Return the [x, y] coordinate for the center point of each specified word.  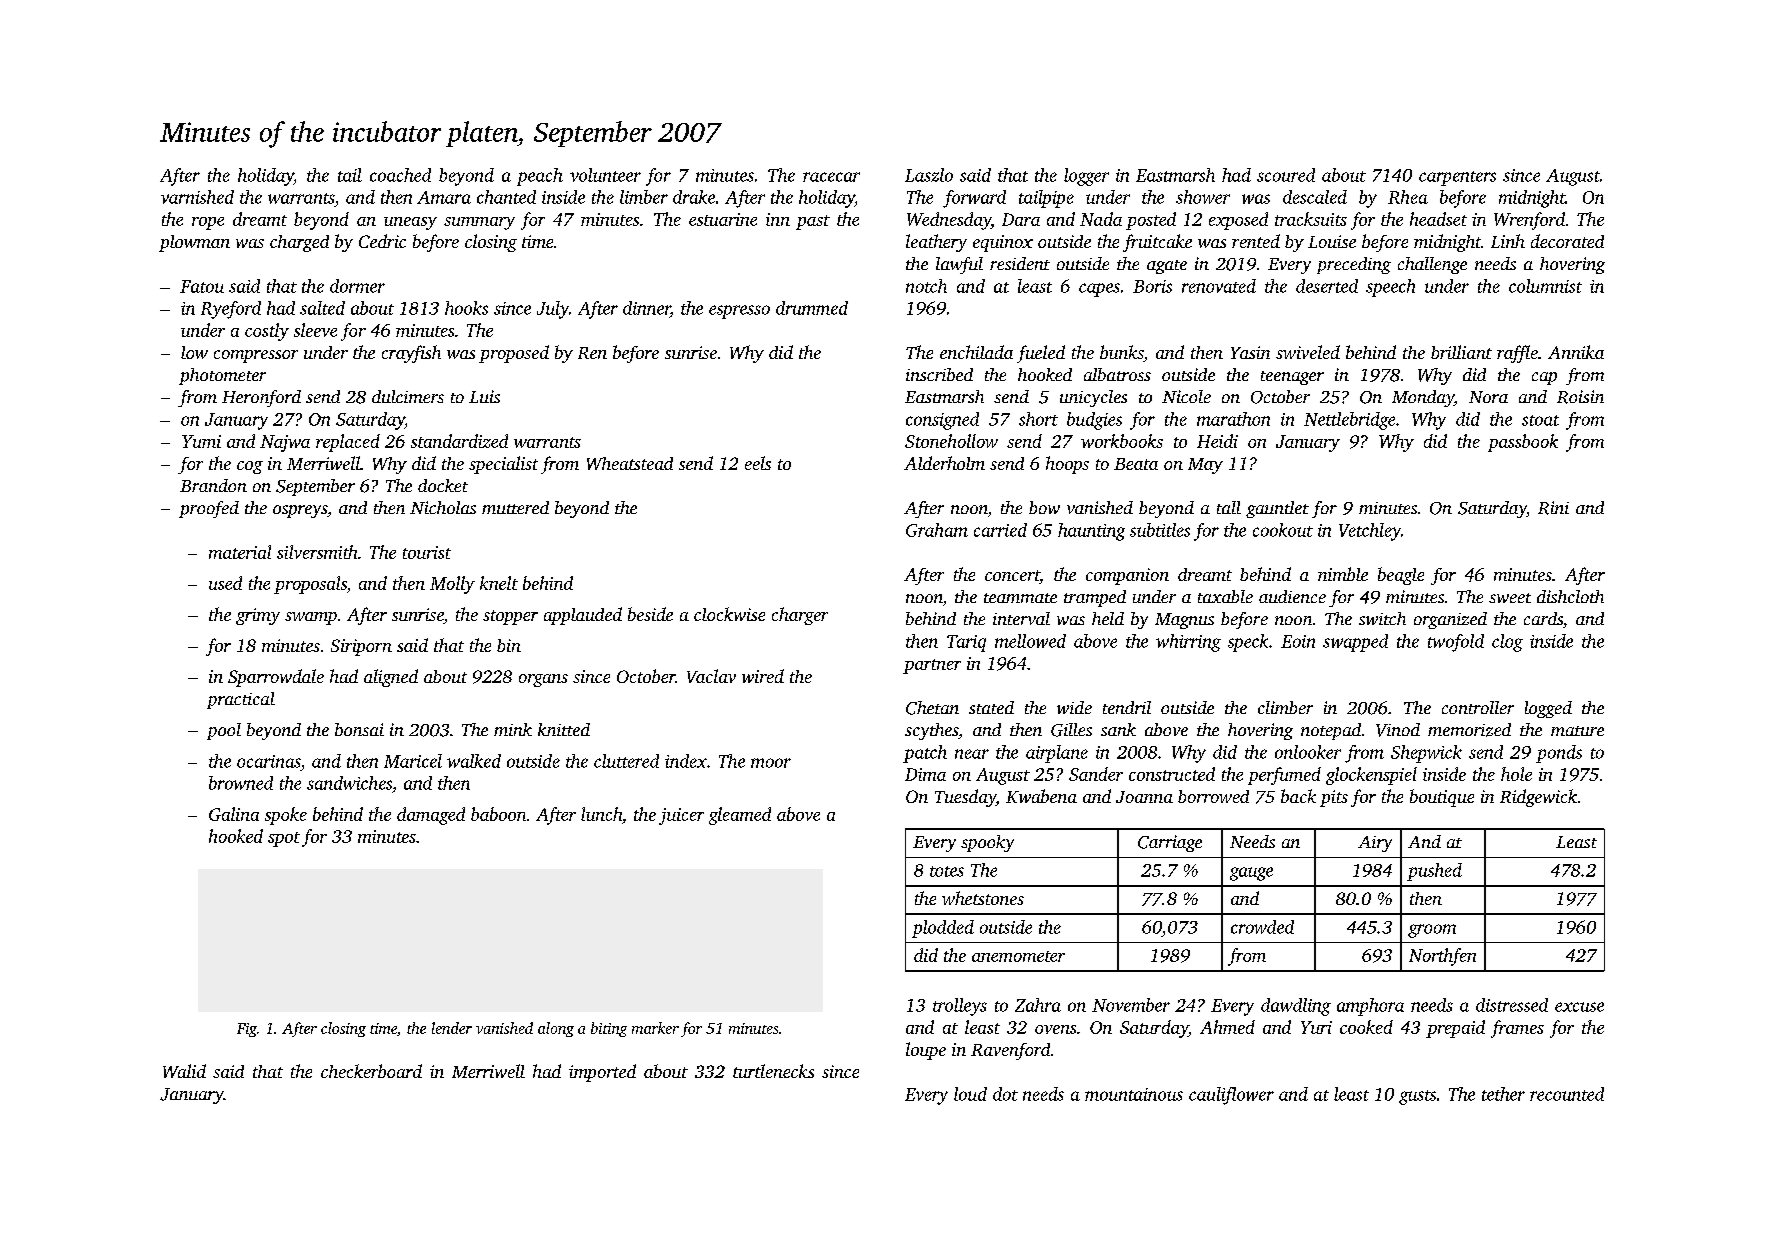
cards [1543, 618]
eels [758, 463]
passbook [1523, 443]
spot [284, 839]
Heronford [261, 398]
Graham [937, 530]
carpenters [1457, 178]
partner [932, 666]
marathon [1233, 419]
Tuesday [965, 798]
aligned [391, 678]
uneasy [410, 223]
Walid [184, 1071]
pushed [1434, 872]
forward [974, 199]
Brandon [213, 485]
